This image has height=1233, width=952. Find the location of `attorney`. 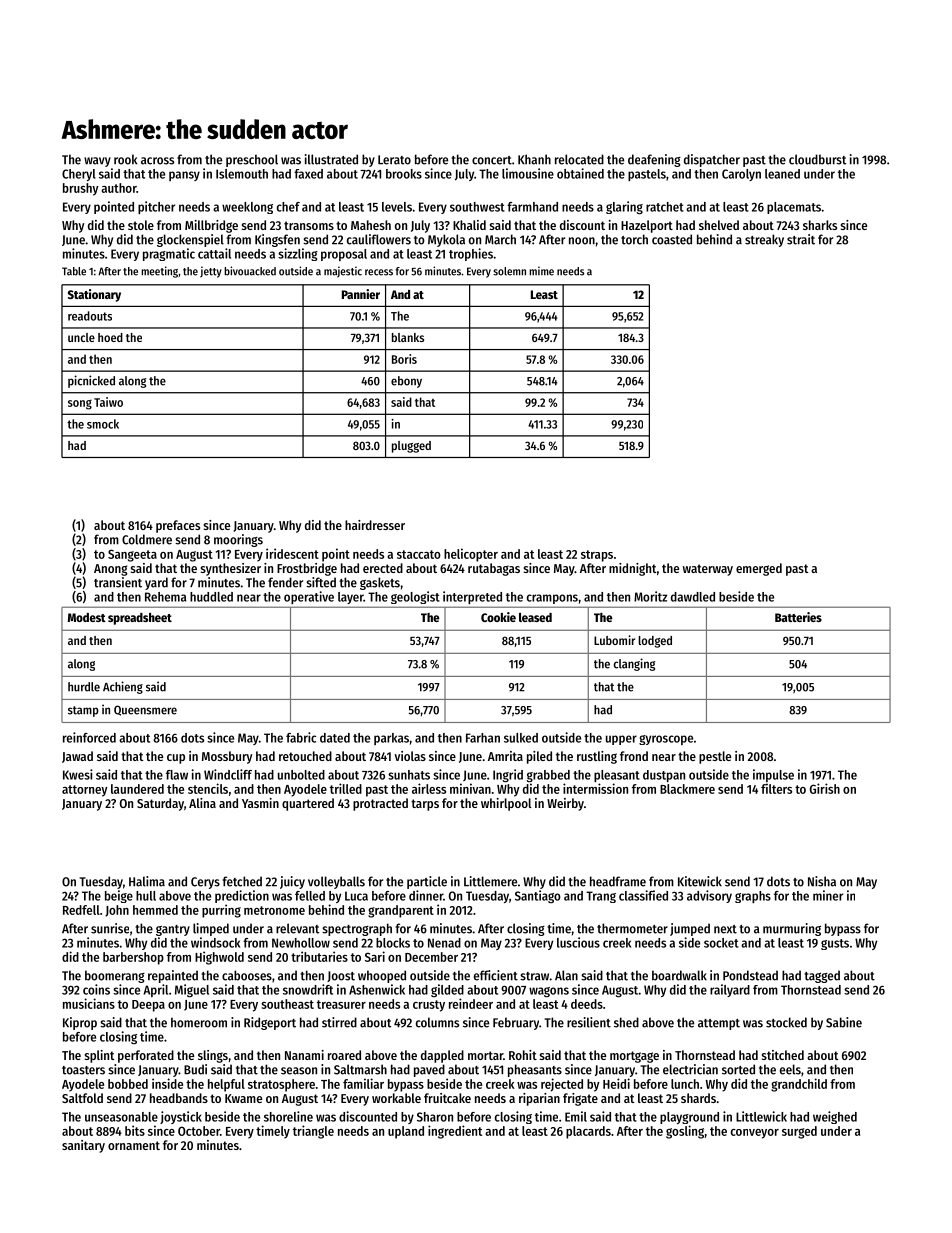

attorney is located at coordinates (85, 791).
